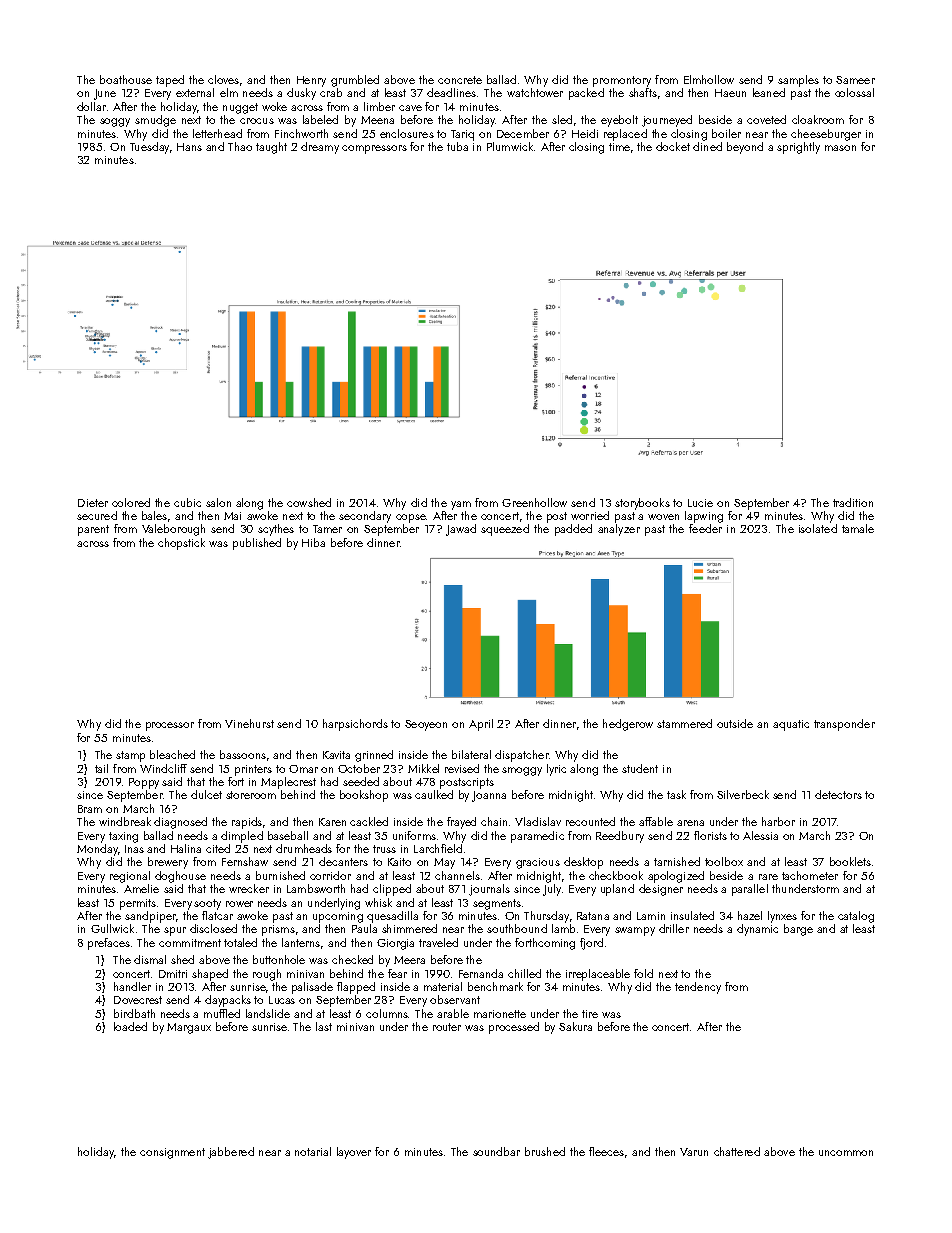 Image resolution: width=952 pixels, height=1233 pixels. What do you see at coordinates (217, 915) in the screenshot?
I see `flatcar` at bounding box center [217, 915].
